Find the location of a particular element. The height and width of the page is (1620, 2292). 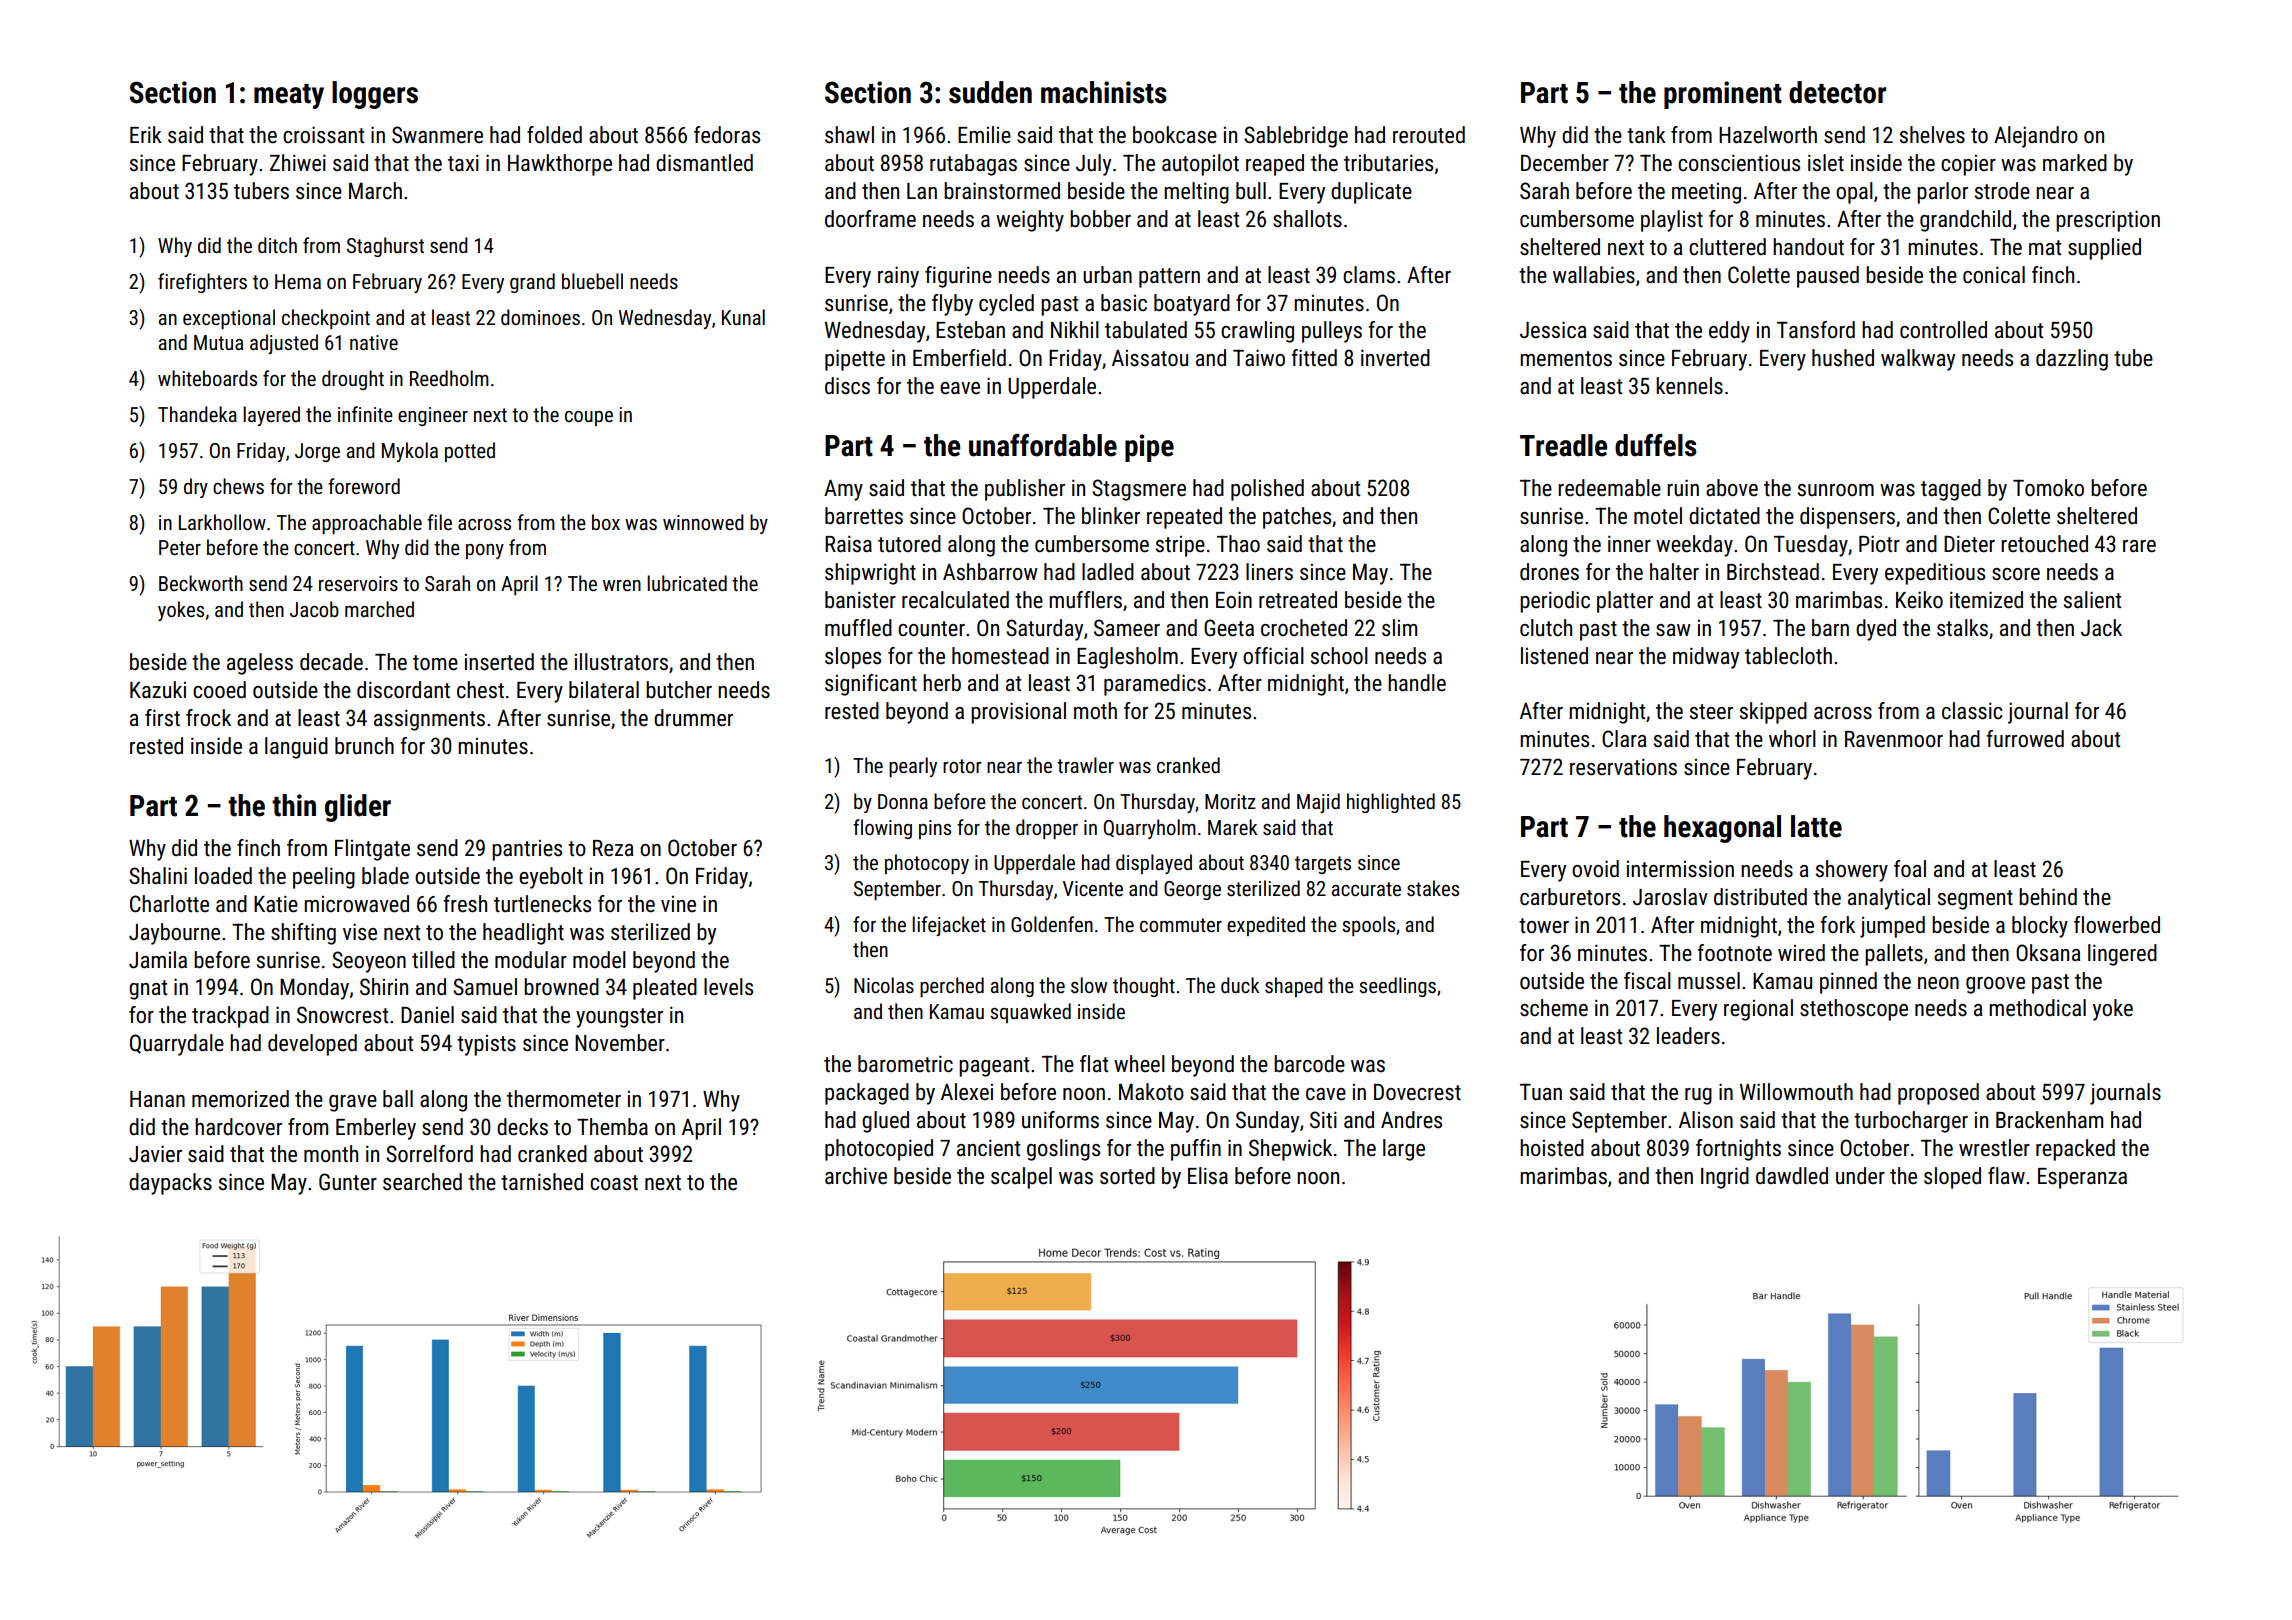

behind is located at coordinates (2048, 897).
